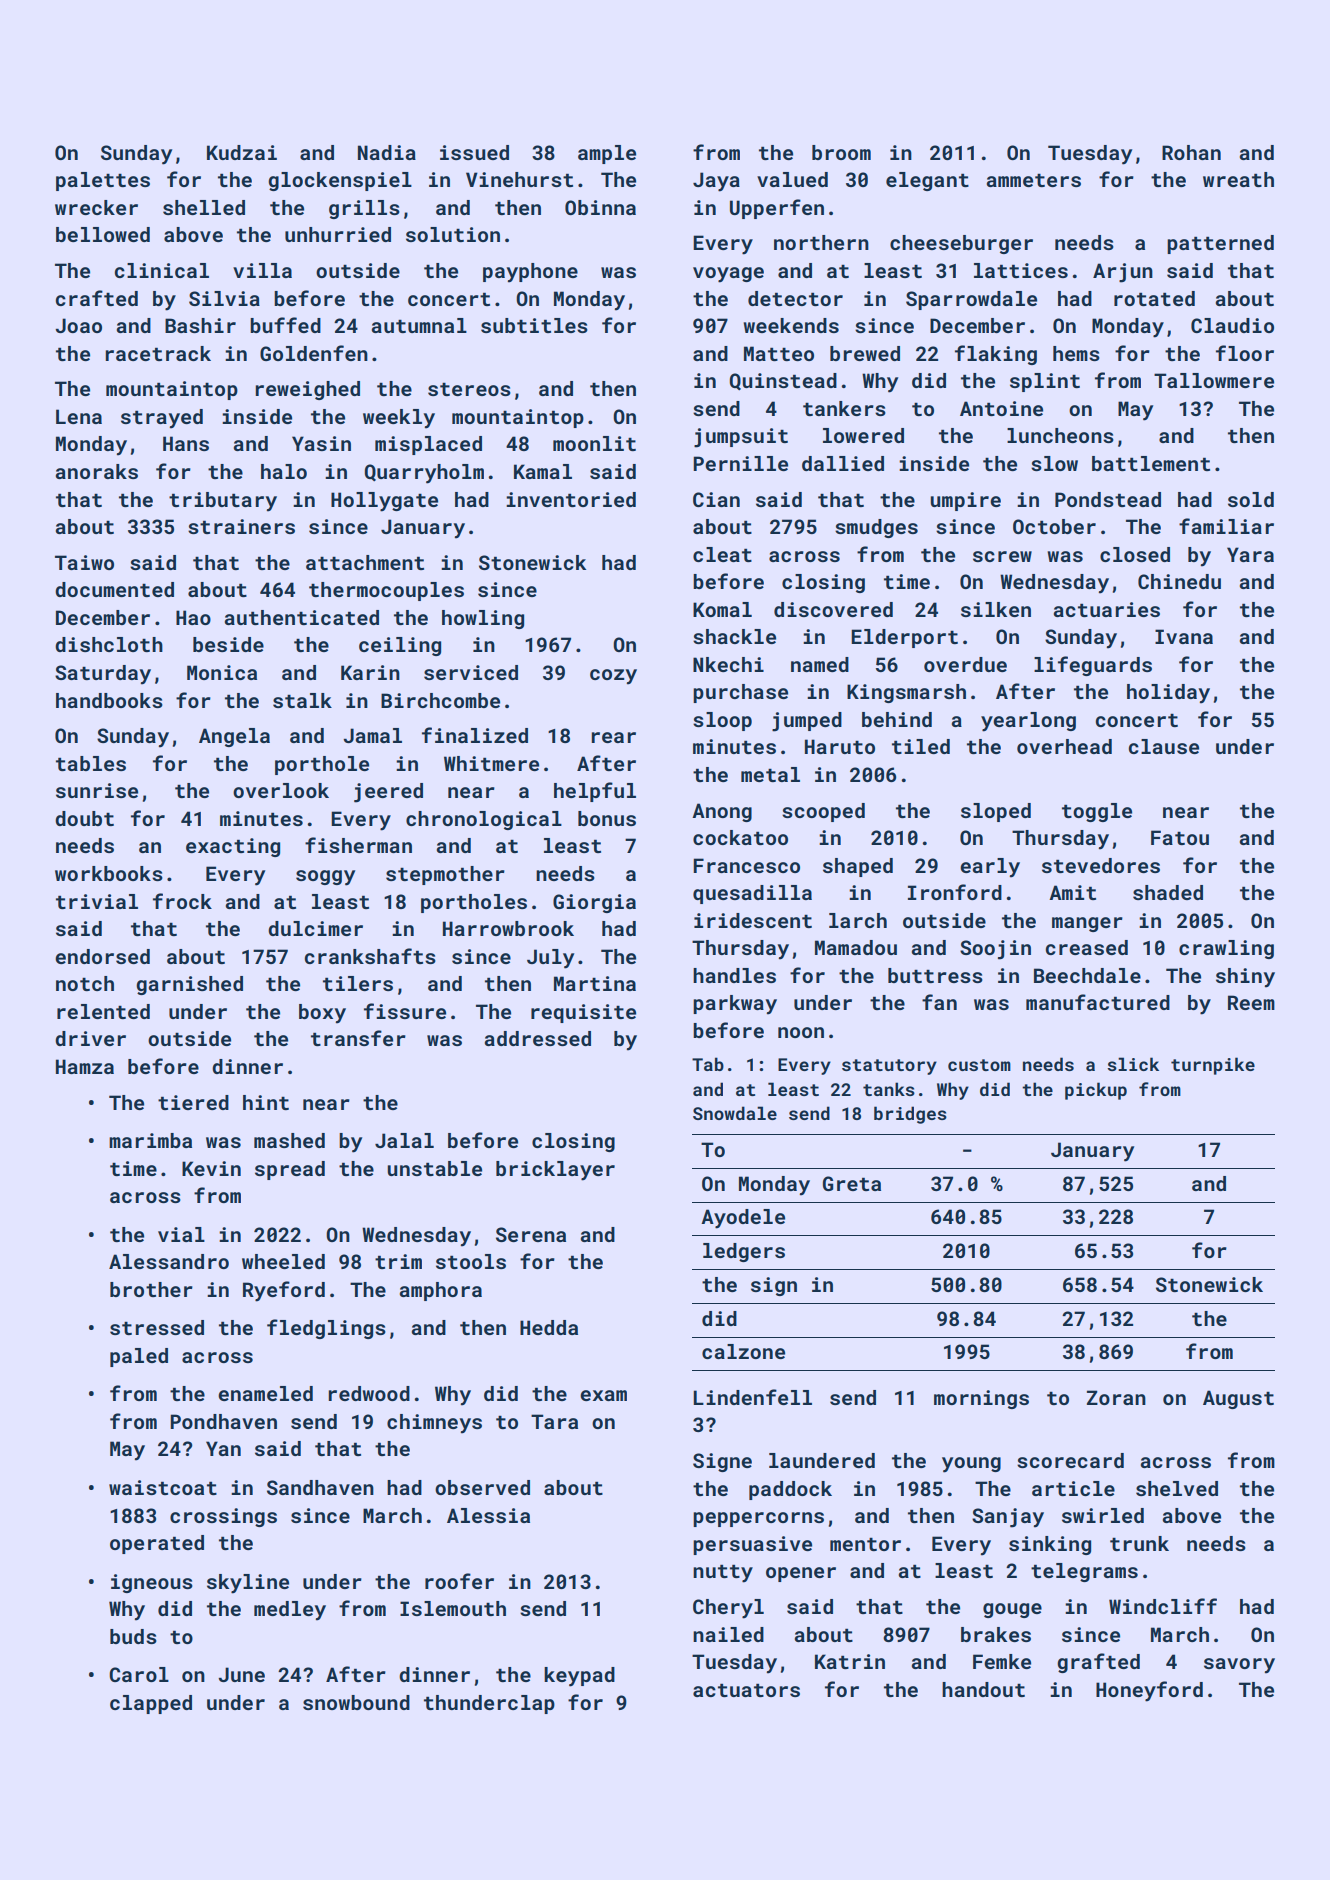 The height and width of the document is (1880, 1330). I want to click on Taiwo, so click(84, 562).
